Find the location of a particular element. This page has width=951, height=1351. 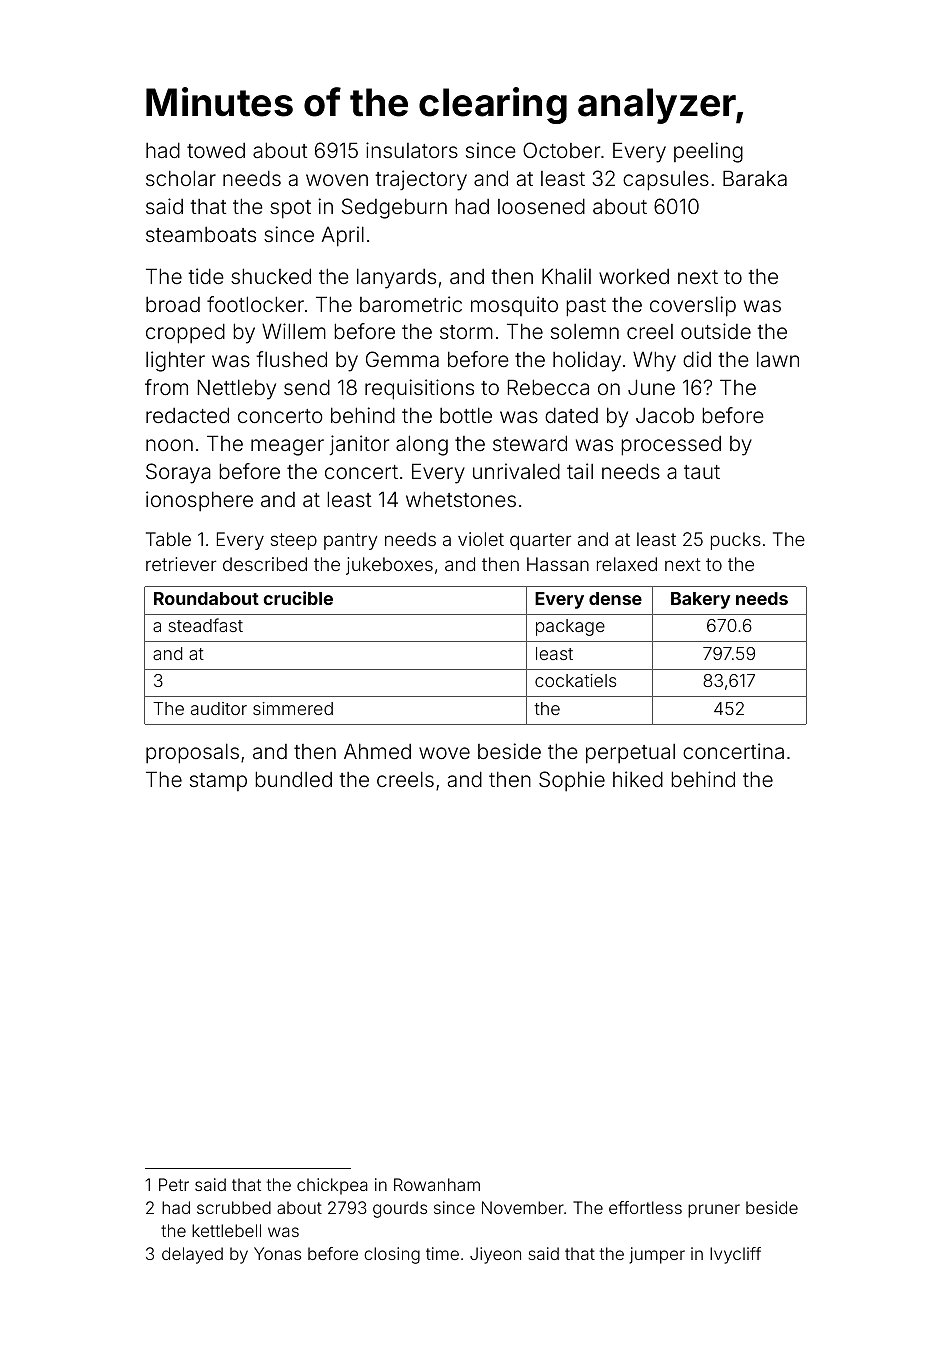

October is located at coordinates (561, 150).
